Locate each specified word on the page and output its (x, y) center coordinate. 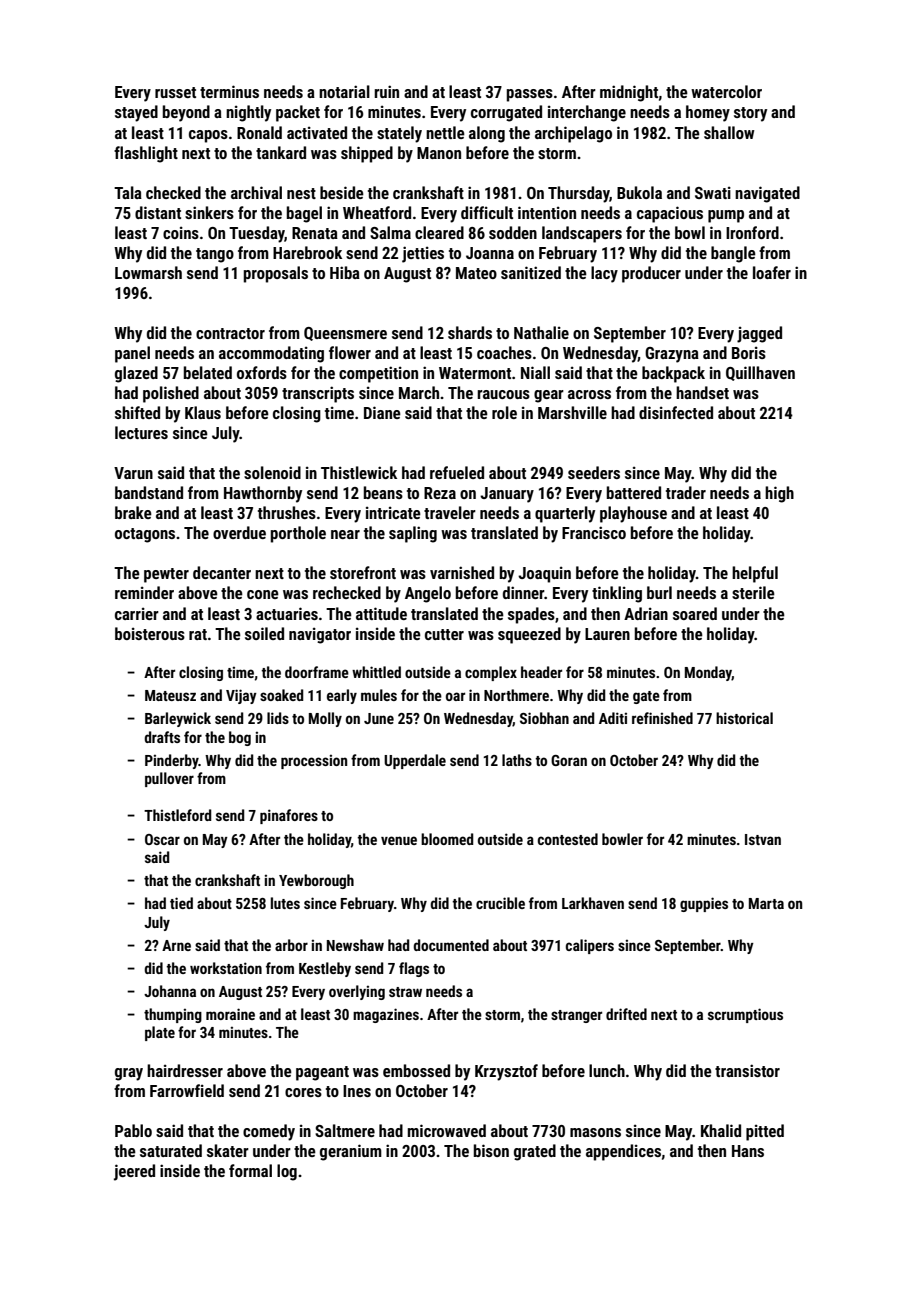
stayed (136, 113)
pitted (765, 1132)
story (750, 114)
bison (491, 1150)
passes (530, 95)
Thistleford (177, 815)
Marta (766, 903)
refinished (662, 718)
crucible (500, 903)
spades (531, 615)
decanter (222, 572)
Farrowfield (187, 1090)
